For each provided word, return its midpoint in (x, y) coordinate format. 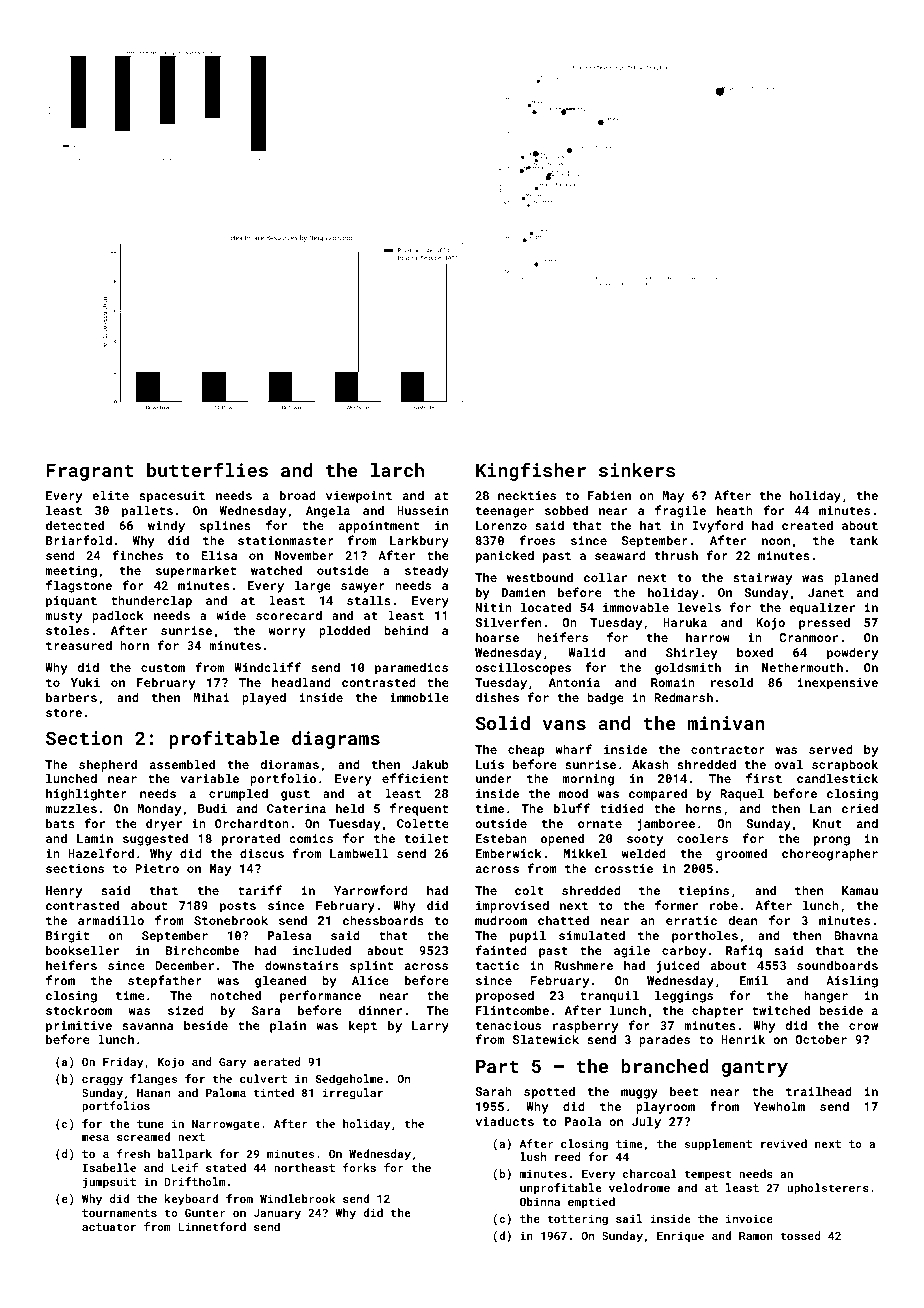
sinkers (637, 470)
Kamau (860, 890)
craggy (102, 1081)
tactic (497, 965)
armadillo (111, 920)
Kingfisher (531, 471)
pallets (147, 511)
